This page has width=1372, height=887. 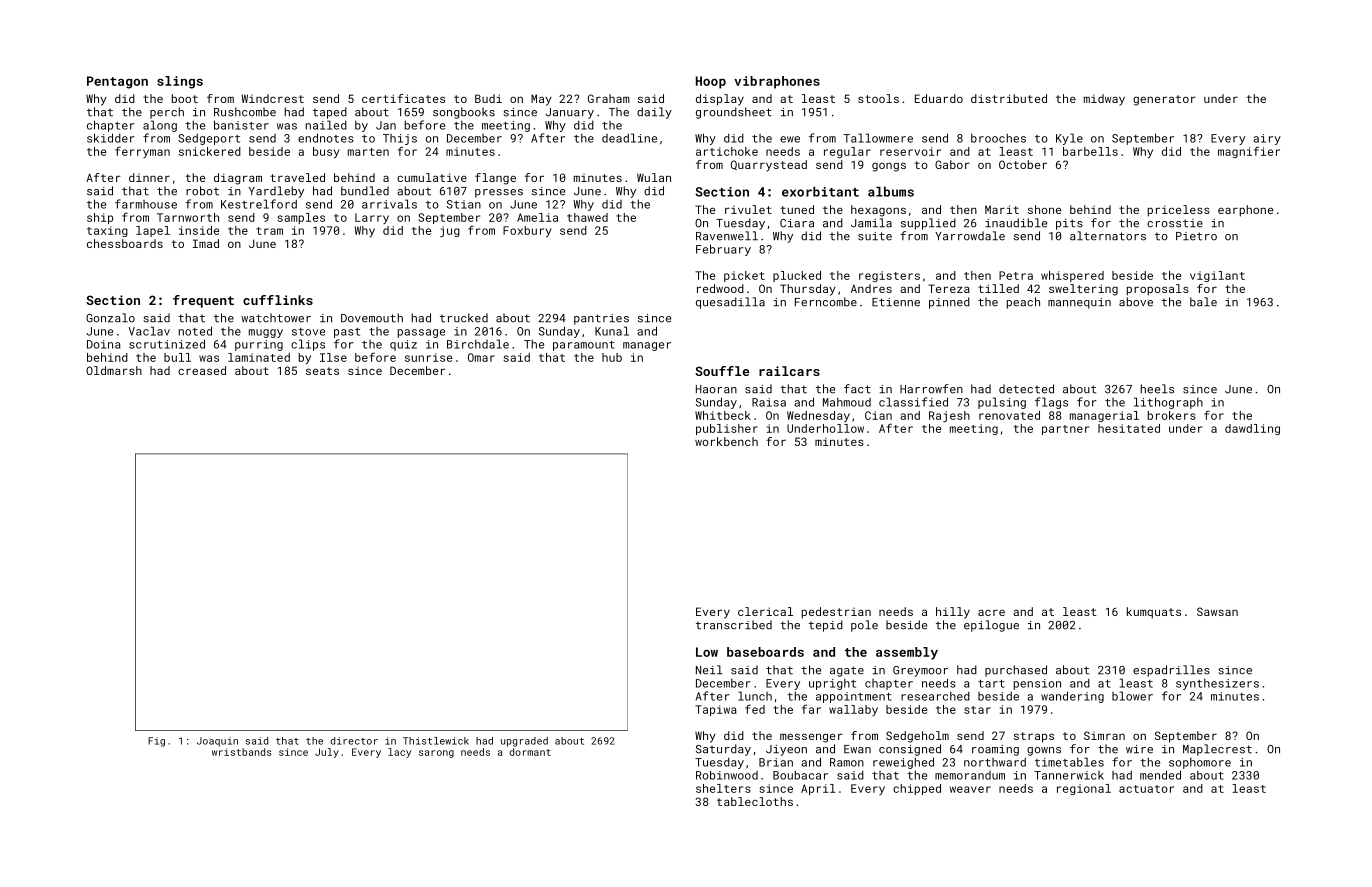 I want to click on Larry, so click(x=372, y=218).
